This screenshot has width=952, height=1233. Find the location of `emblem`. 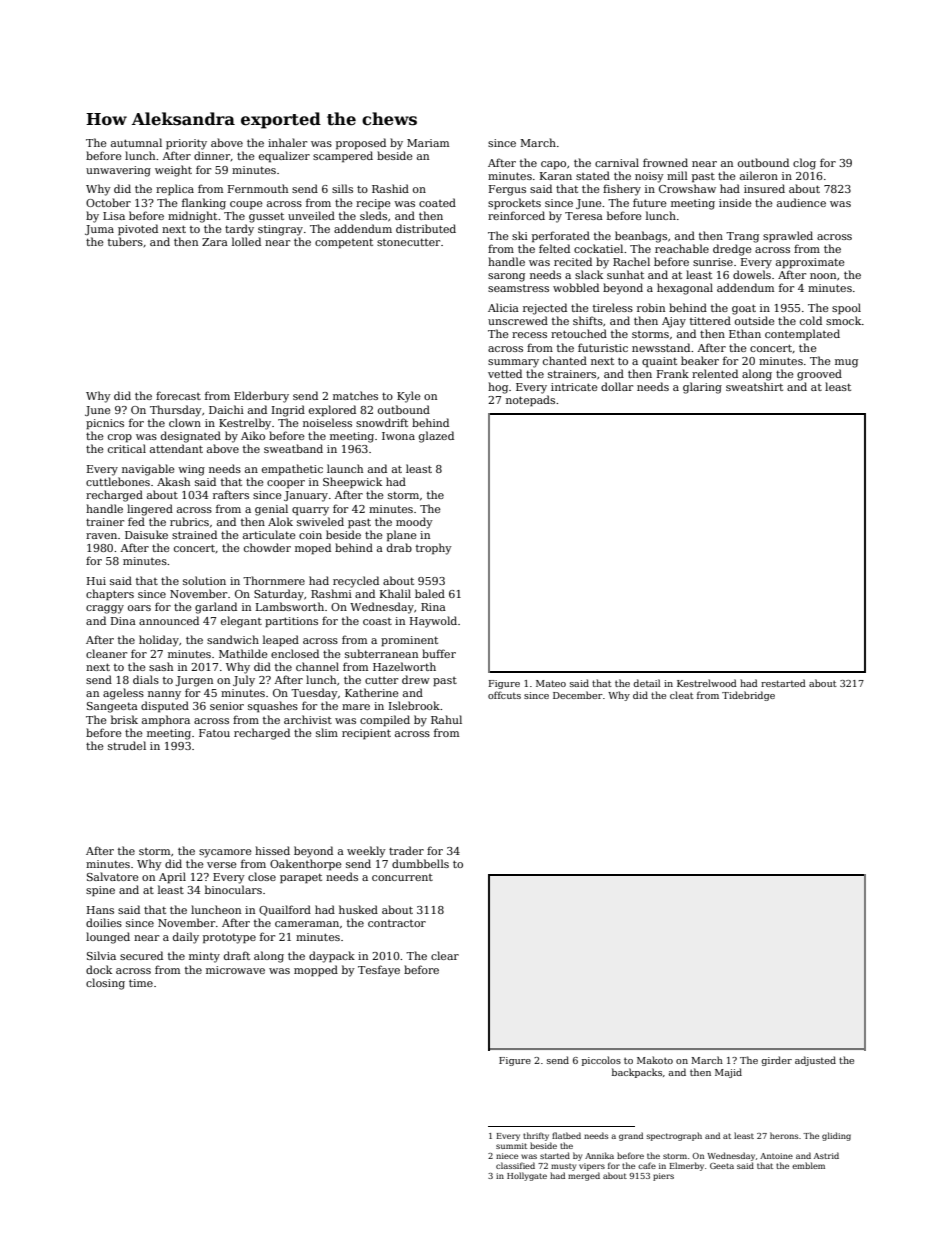

emblem is located at coordinates (808, 1165).
